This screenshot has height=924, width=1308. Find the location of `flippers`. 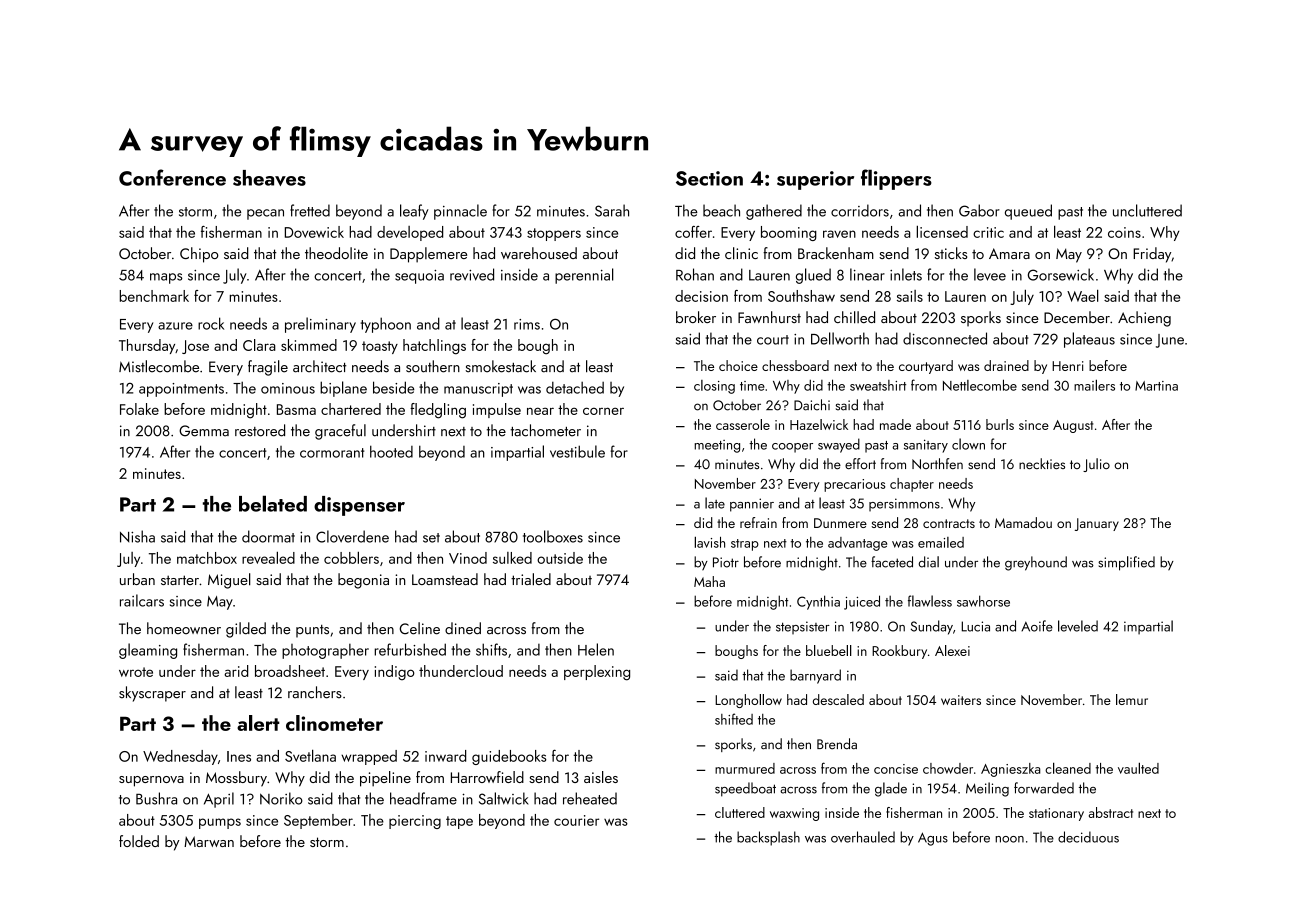

flippers is located at coordinates (896, 179).
